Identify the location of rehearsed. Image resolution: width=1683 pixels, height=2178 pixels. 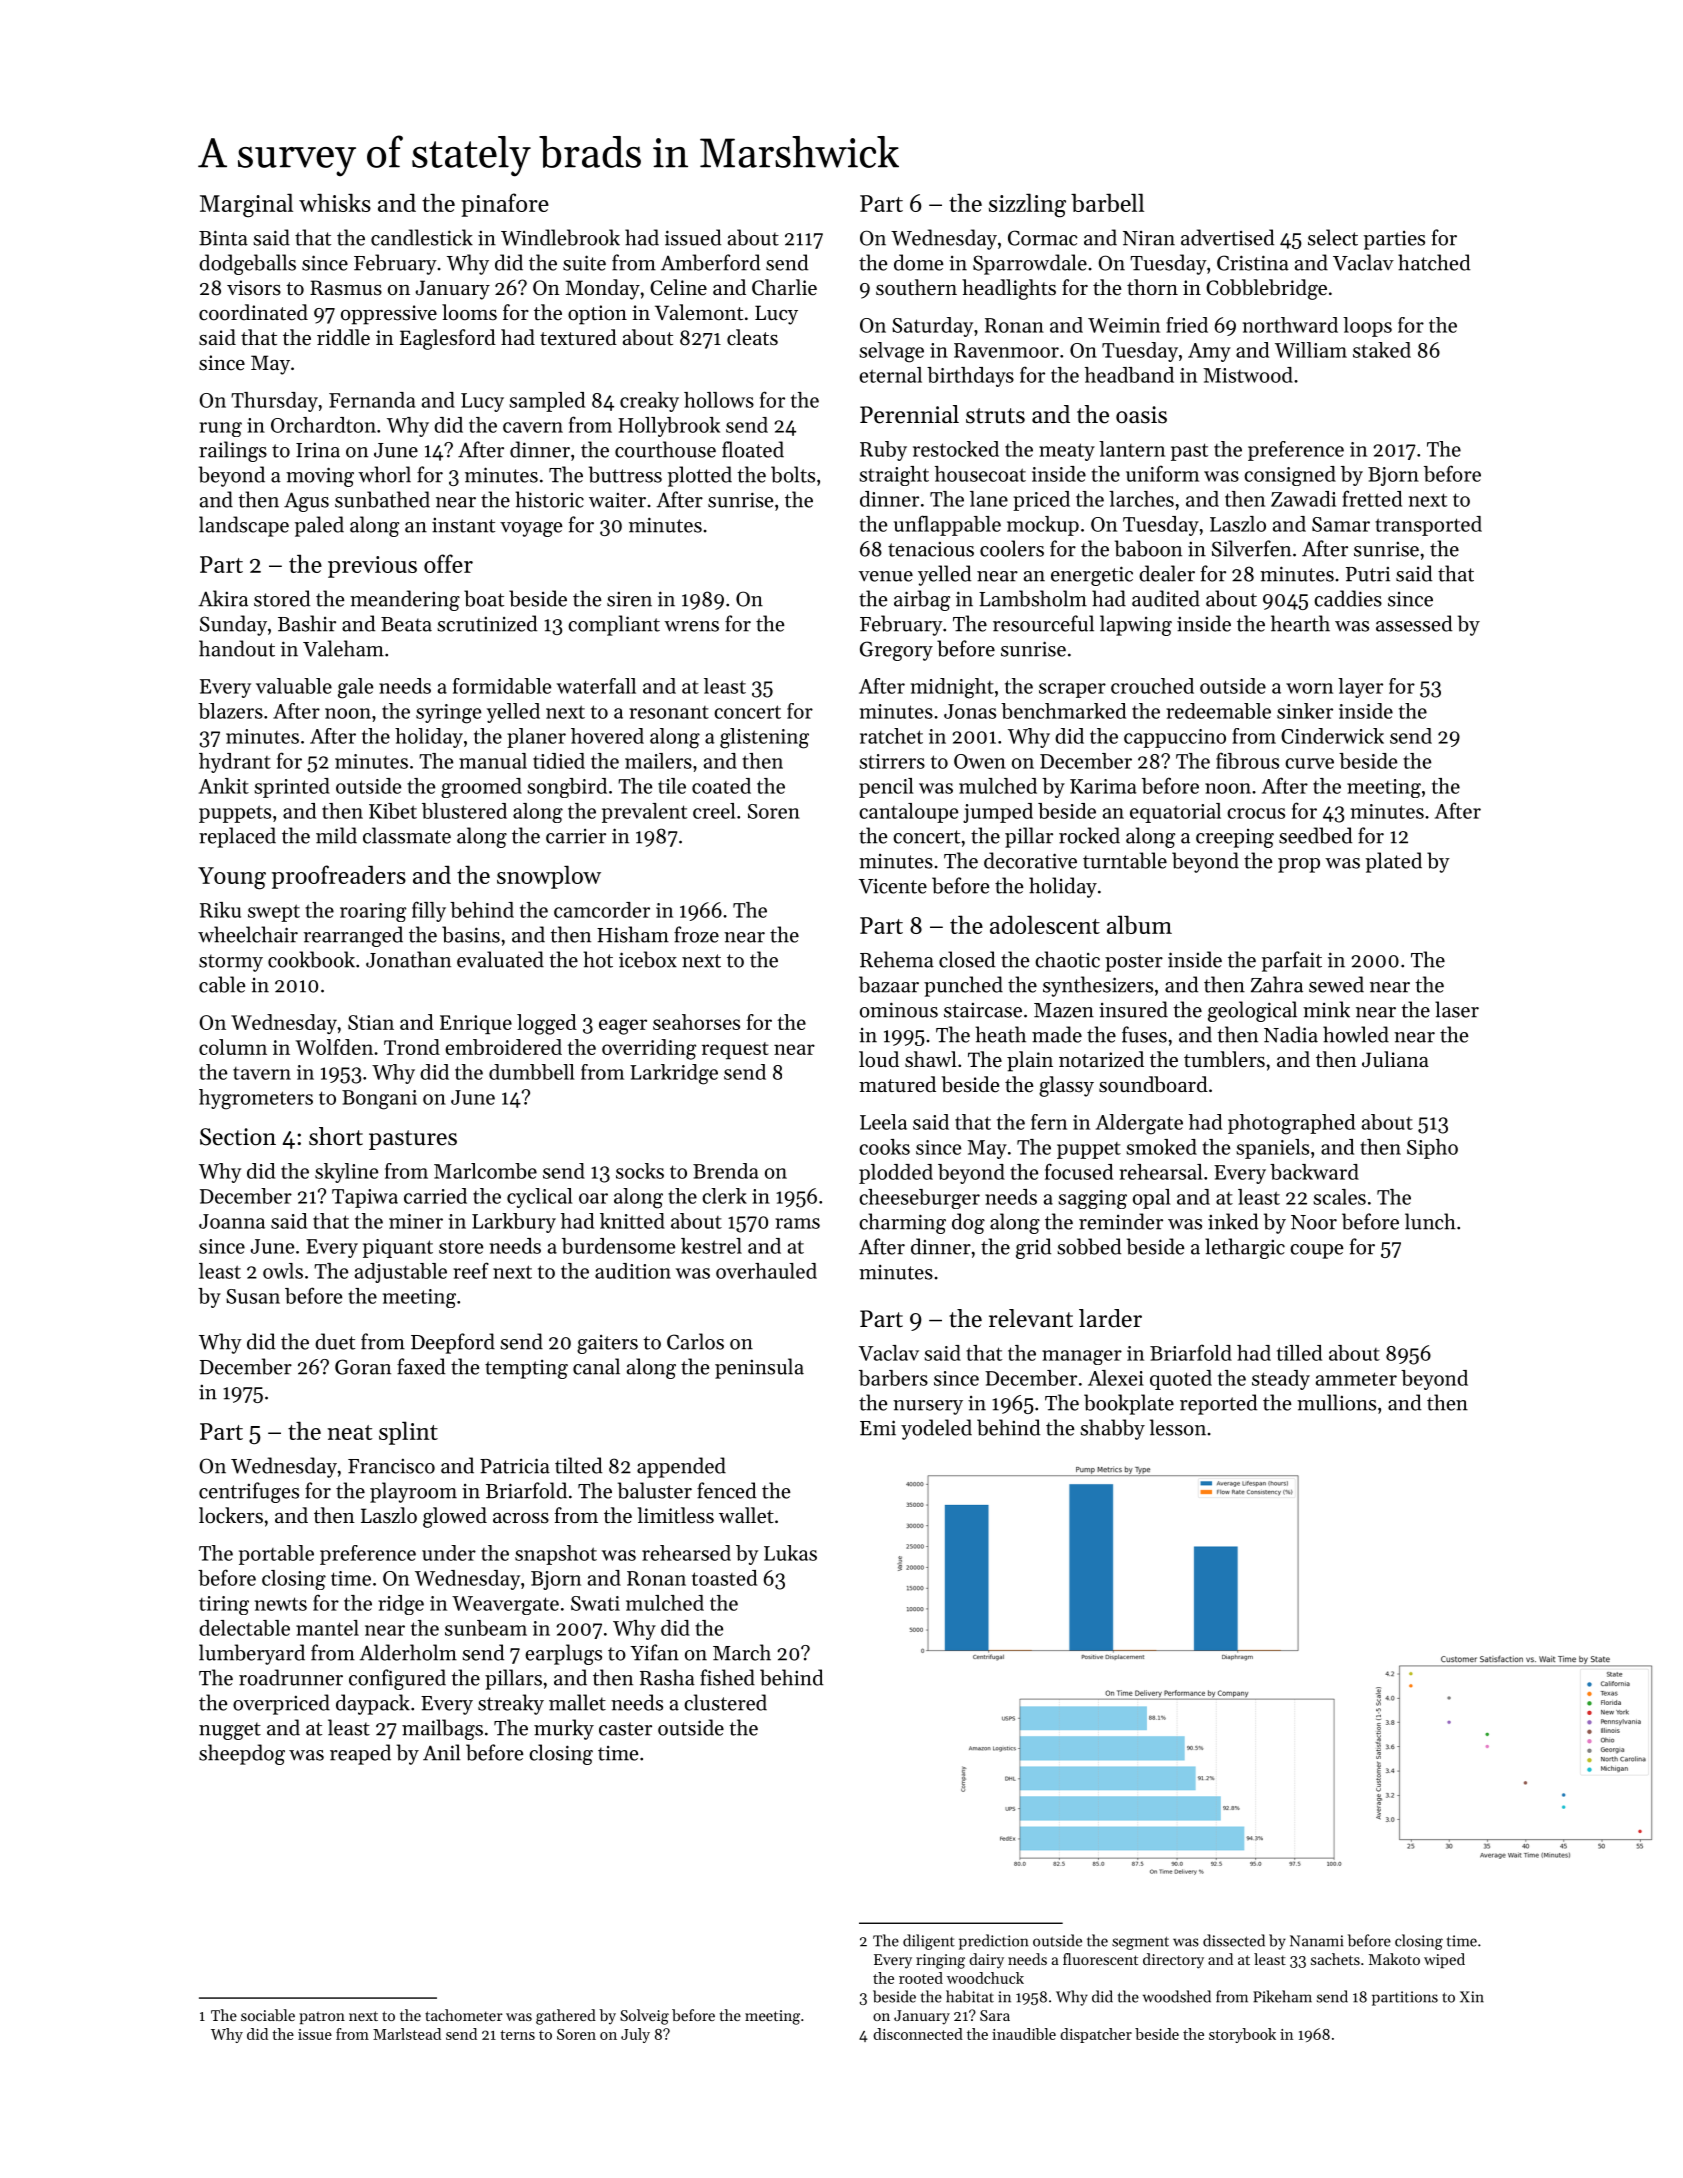
(686, 1553).
